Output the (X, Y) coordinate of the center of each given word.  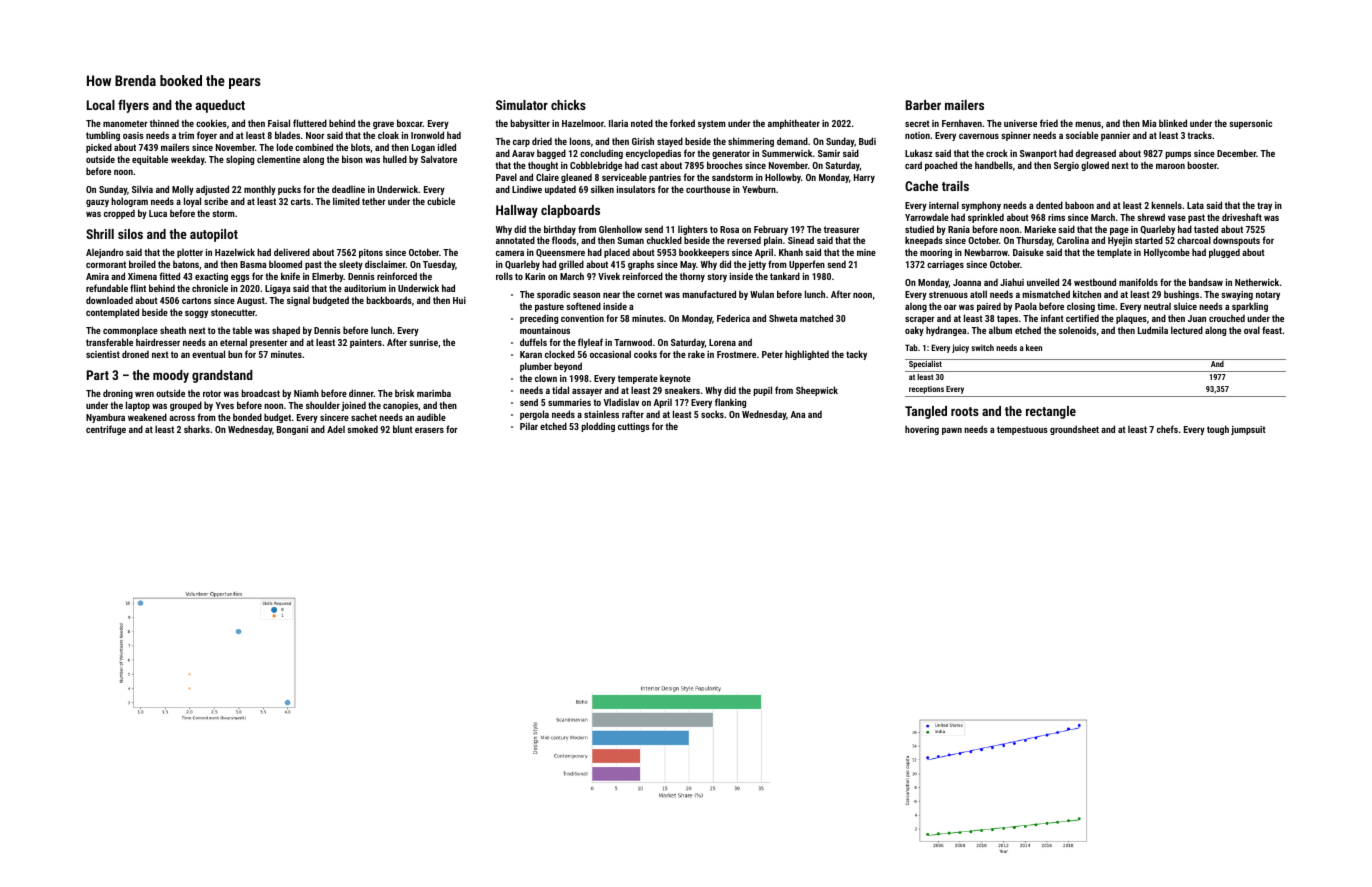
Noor (315, 135)
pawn (952, 431)
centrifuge (106, 430)
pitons (371, 253)
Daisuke (1028, 252)
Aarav (523, 153)
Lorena (722, 342)
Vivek (609, 276)
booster (1202, 165)
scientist (103, 354)
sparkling (1250, 307)
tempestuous (1022, 430)
